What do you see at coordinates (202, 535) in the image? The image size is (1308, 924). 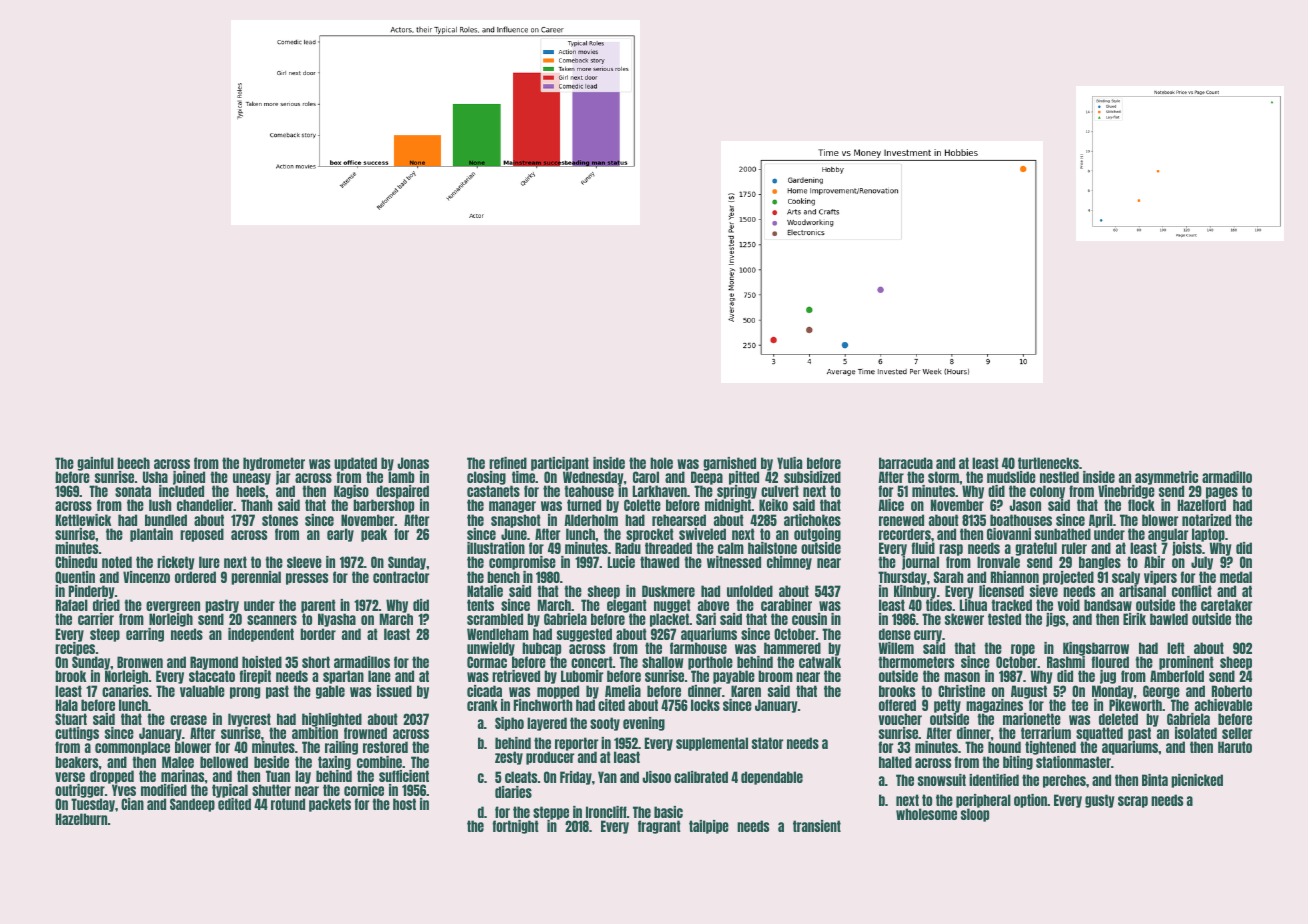 I see `reposed` at bounding box center [202, 535].
